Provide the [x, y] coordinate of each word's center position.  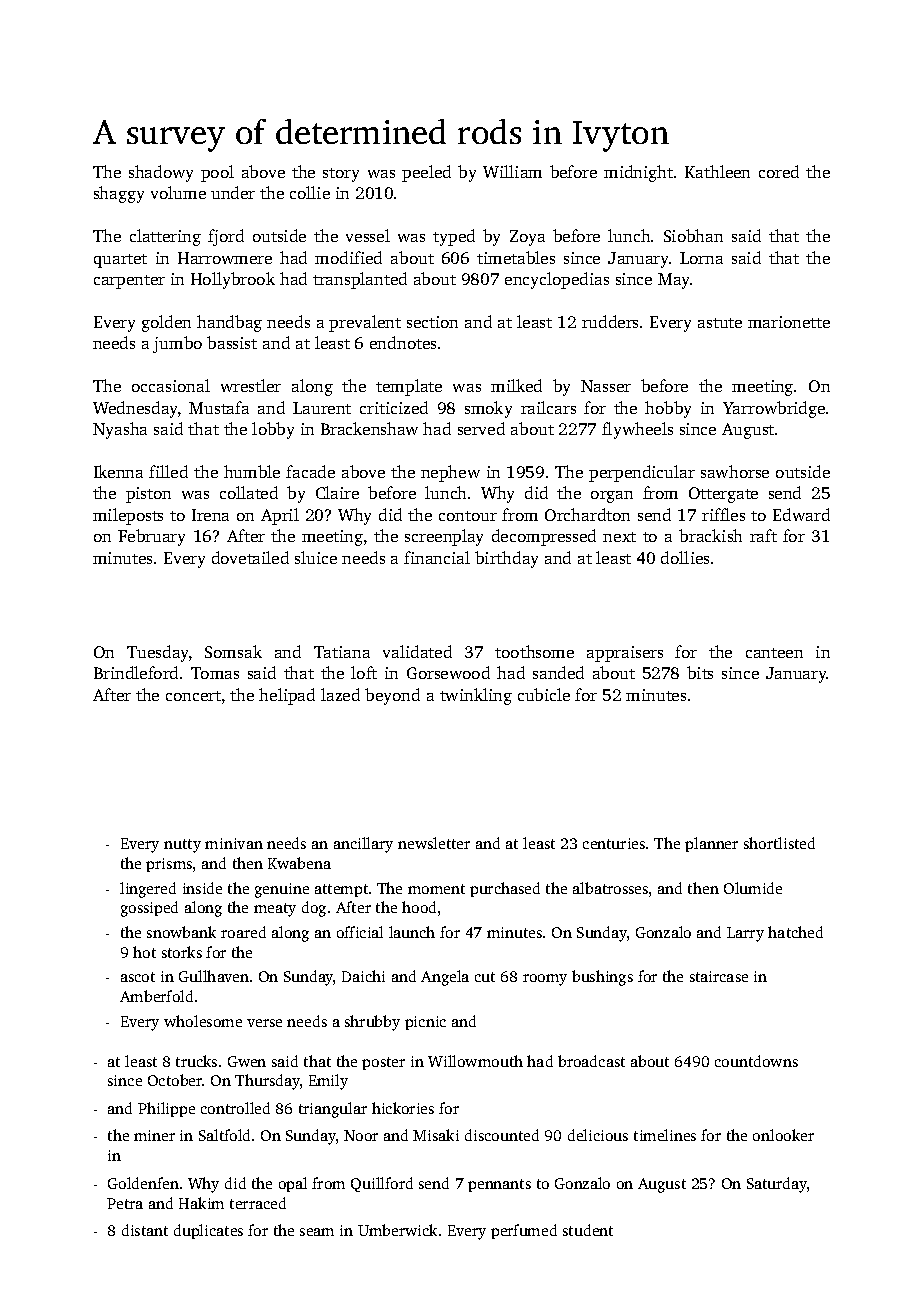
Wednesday [135, 409]
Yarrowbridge [774, 409]
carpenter [129, 282]
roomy [545, 980]
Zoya [527, 238]
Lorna [701, 258]
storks [182, 952]
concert [193, 696]
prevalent [365, 323]
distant [145, 1230]
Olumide [753, 888]
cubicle [544, 694]
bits [700, 672]
